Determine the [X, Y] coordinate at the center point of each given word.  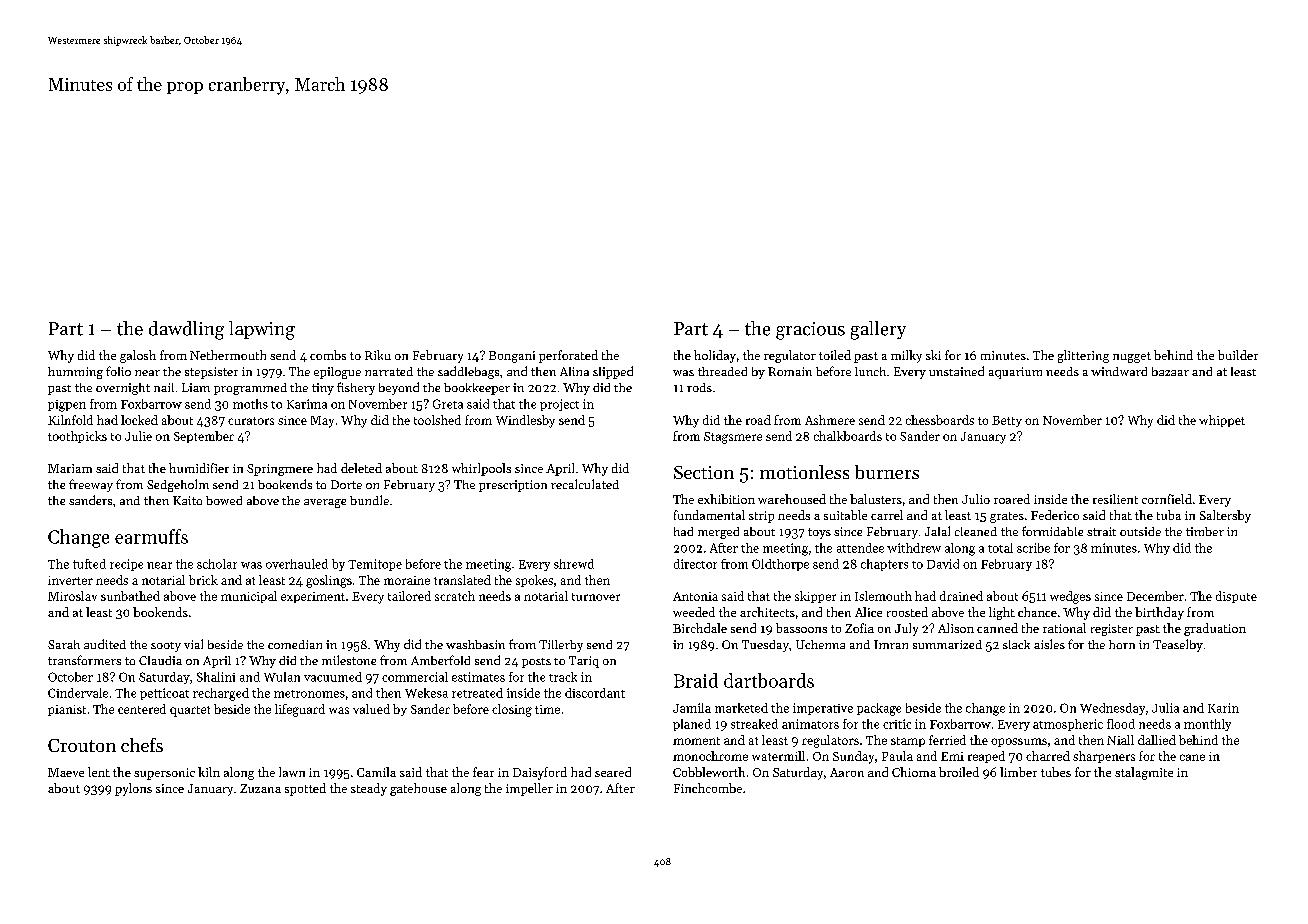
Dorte [346, 484]
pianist [67, 710]
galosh [138, 356]
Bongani [512, 357]
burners [887, 472]
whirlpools [481, 469]
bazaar [1170, 371]
